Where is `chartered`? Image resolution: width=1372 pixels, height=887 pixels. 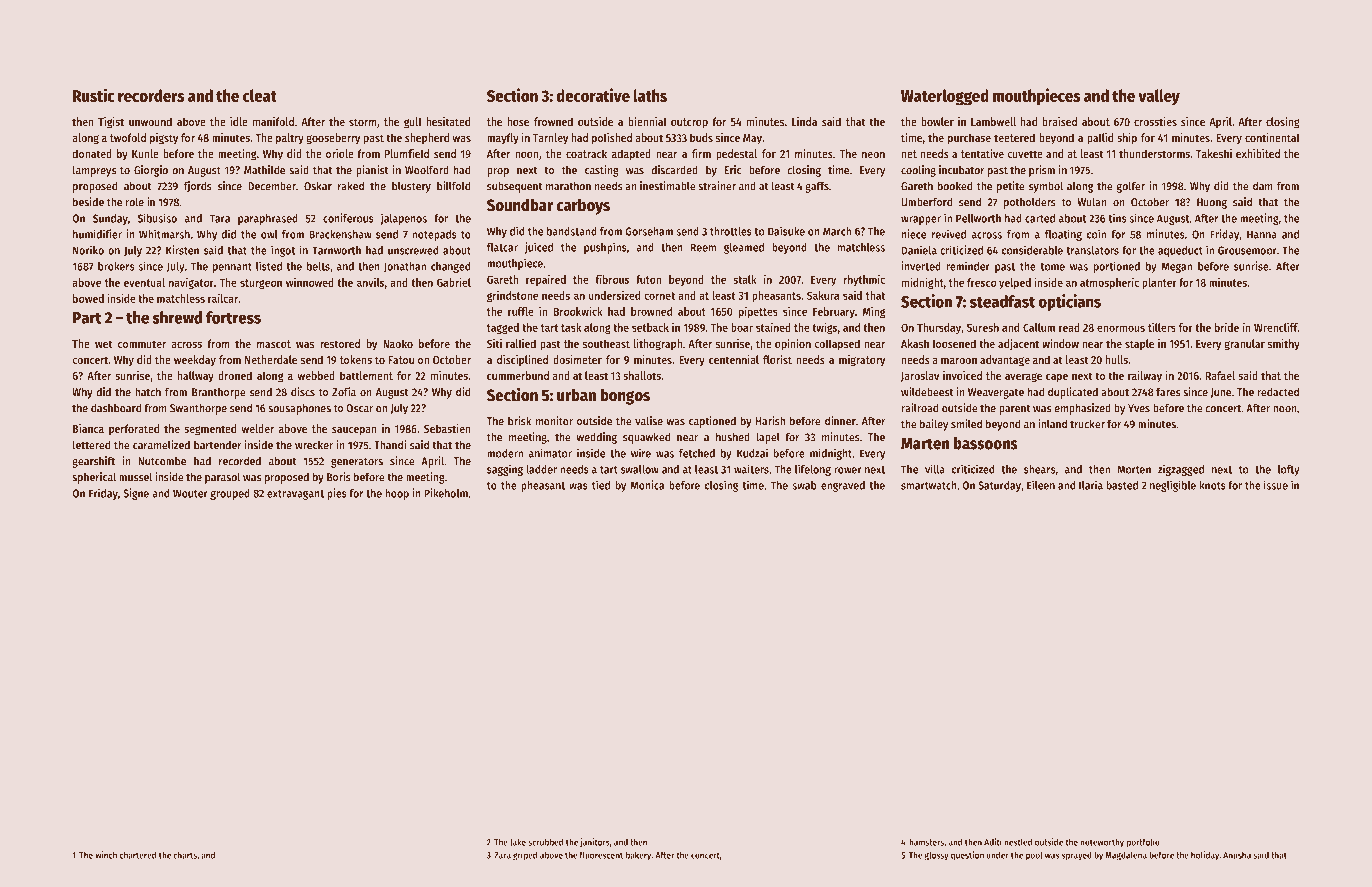
chartered is located at coordinates (138, 855).
